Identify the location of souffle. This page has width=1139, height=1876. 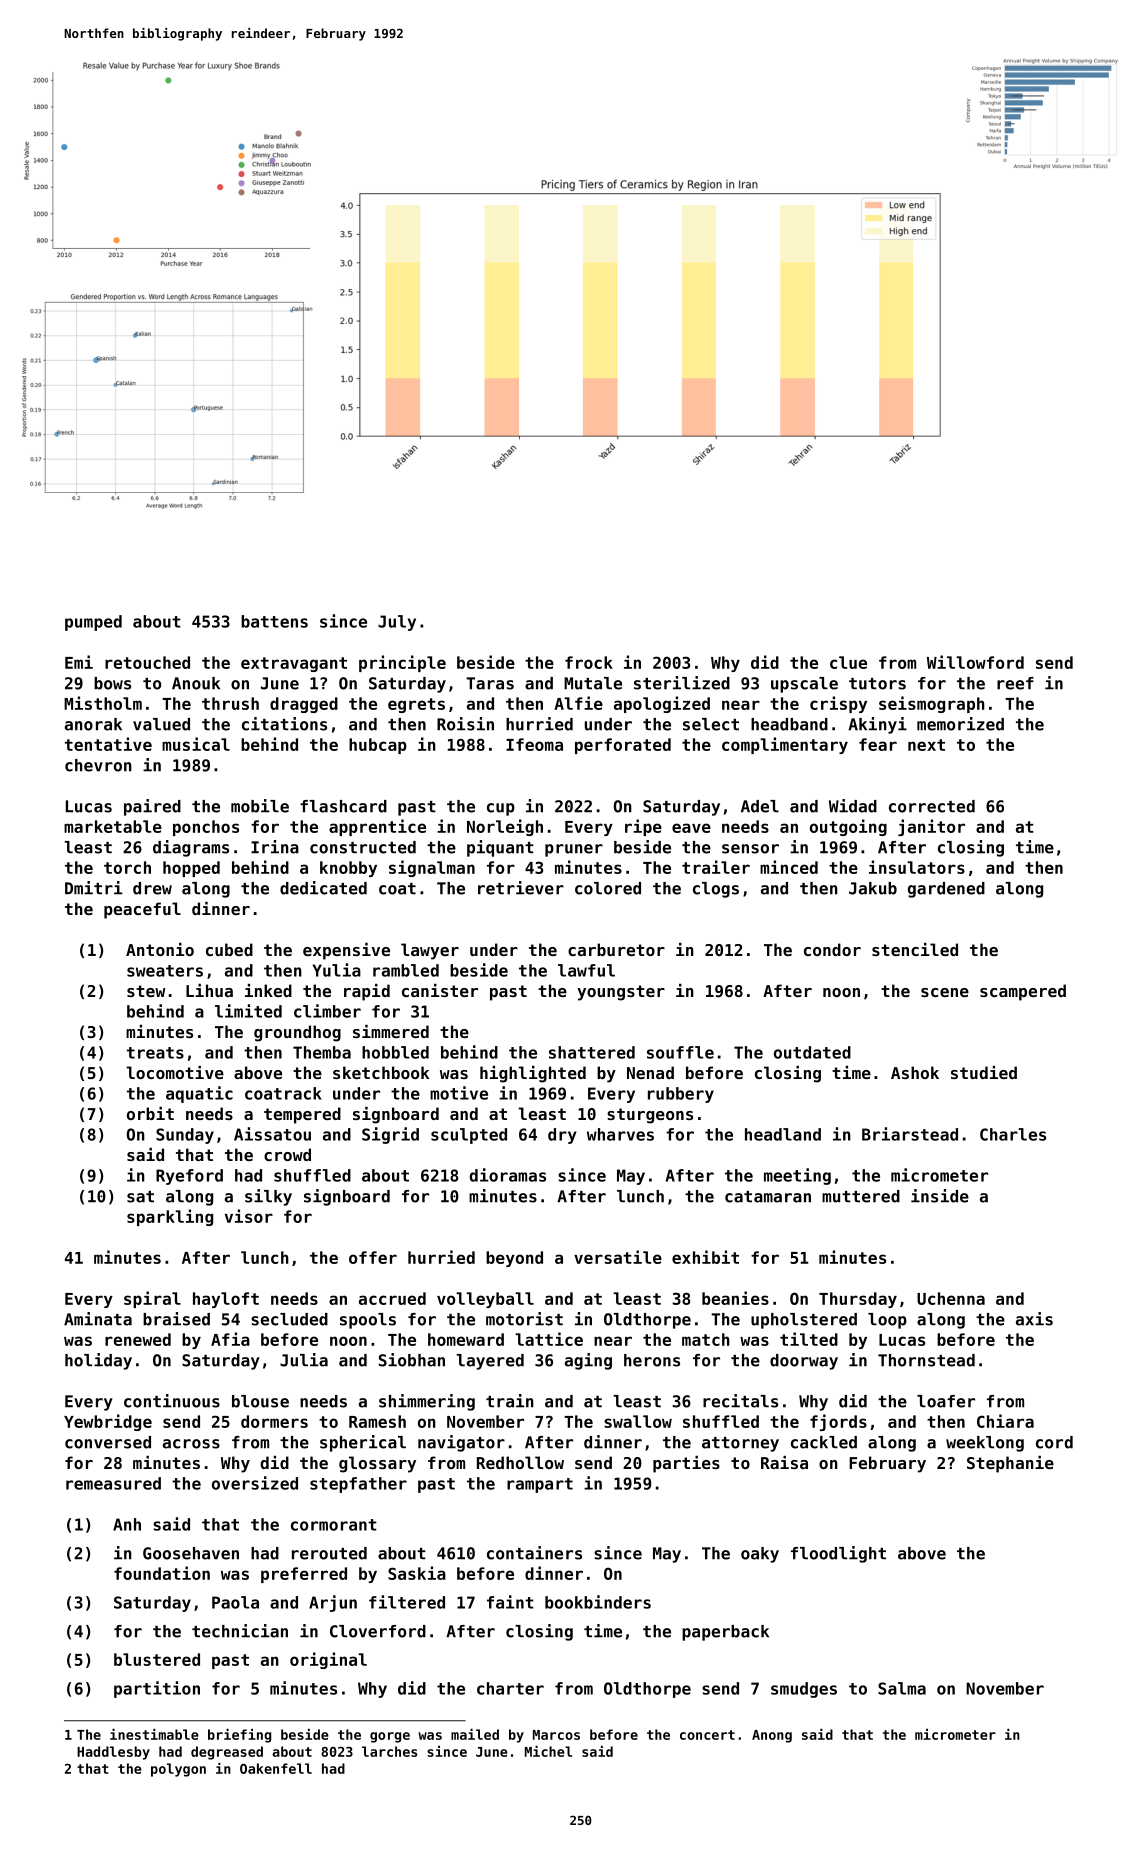
(680, 1052).
